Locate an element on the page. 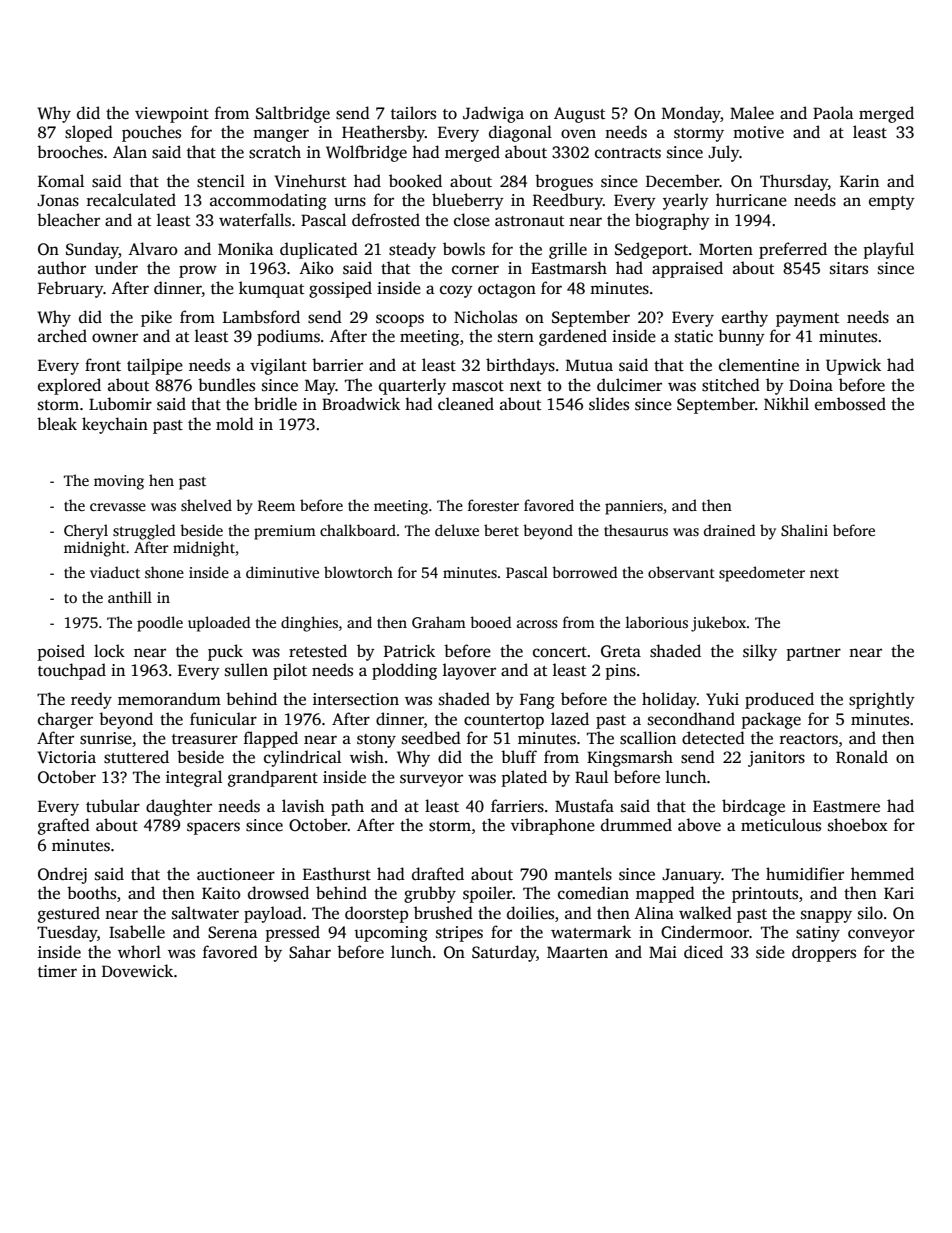  holiday is located at coordinates (669, 700).
